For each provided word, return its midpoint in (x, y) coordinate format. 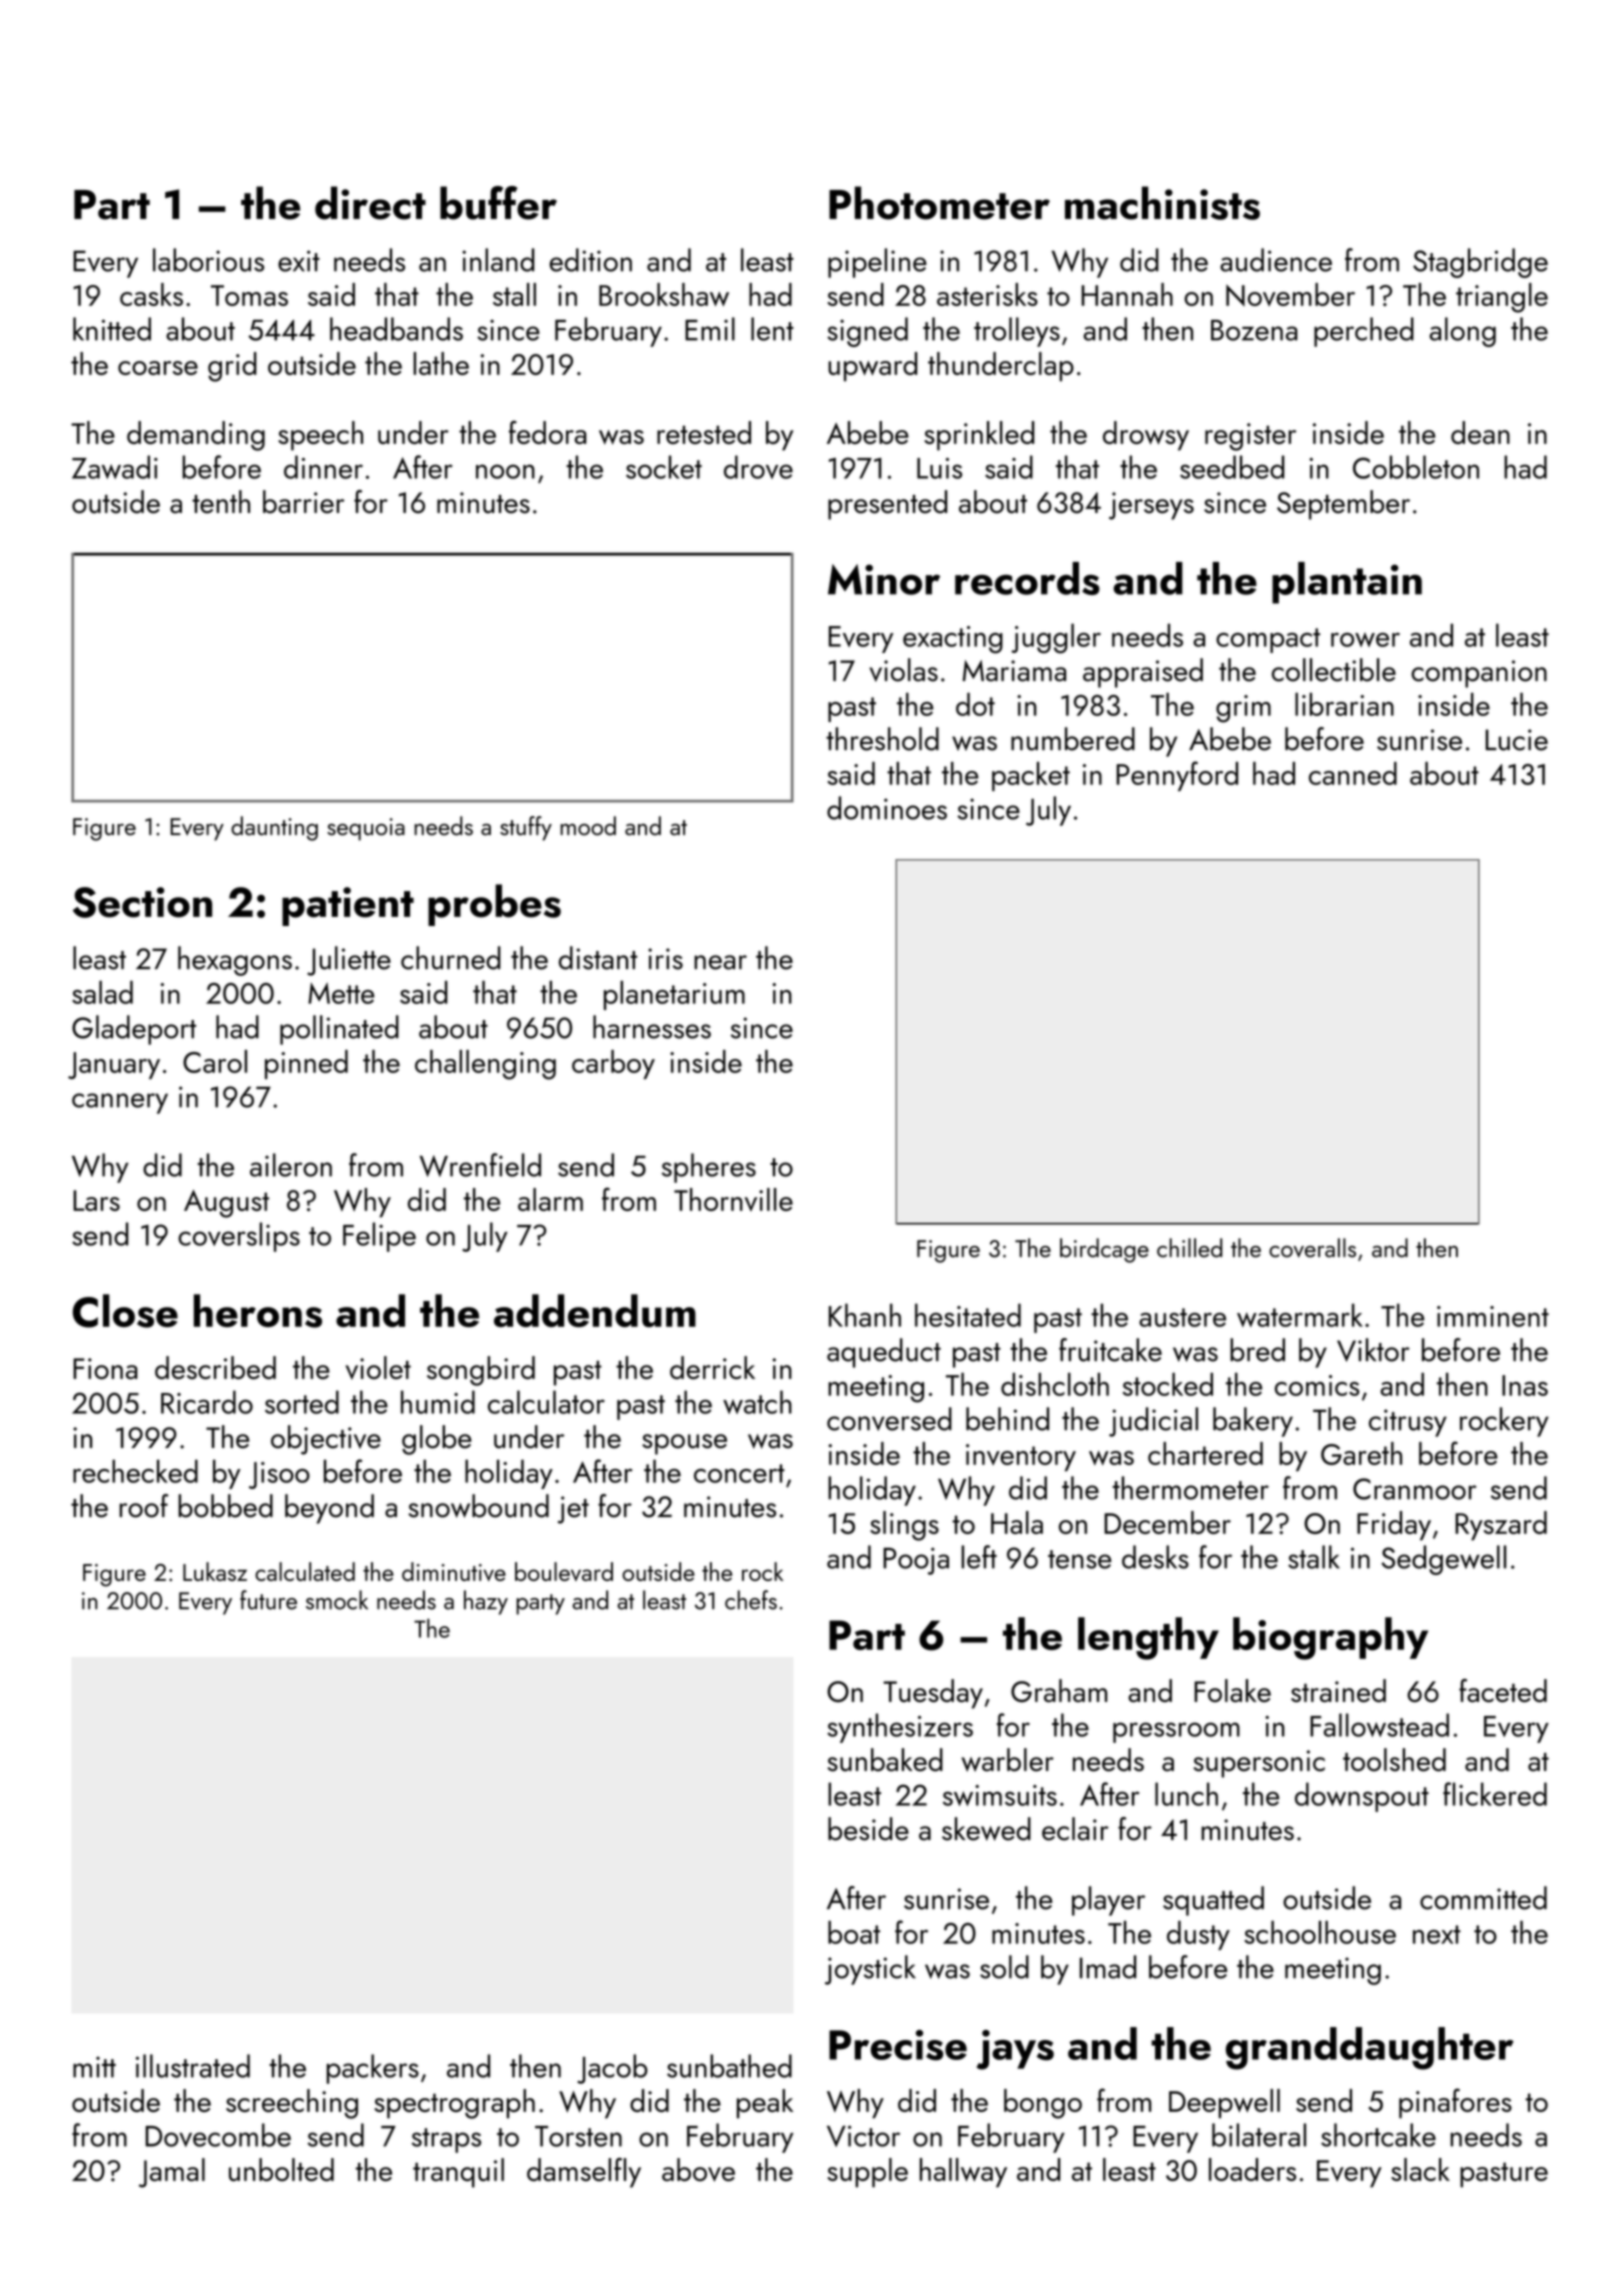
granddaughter (1370, 2048)
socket (664, 467)
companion (1479, 674)
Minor (884, 579)
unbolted (281, 2169)
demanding (196, 436)
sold (1004, 1967)
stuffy (526, 828)
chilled (1189, 1248)
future (268, 1600)
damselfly (584, 2173)
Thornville (733, 1199)
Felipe (379, 1237)
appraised (1143, 673)
